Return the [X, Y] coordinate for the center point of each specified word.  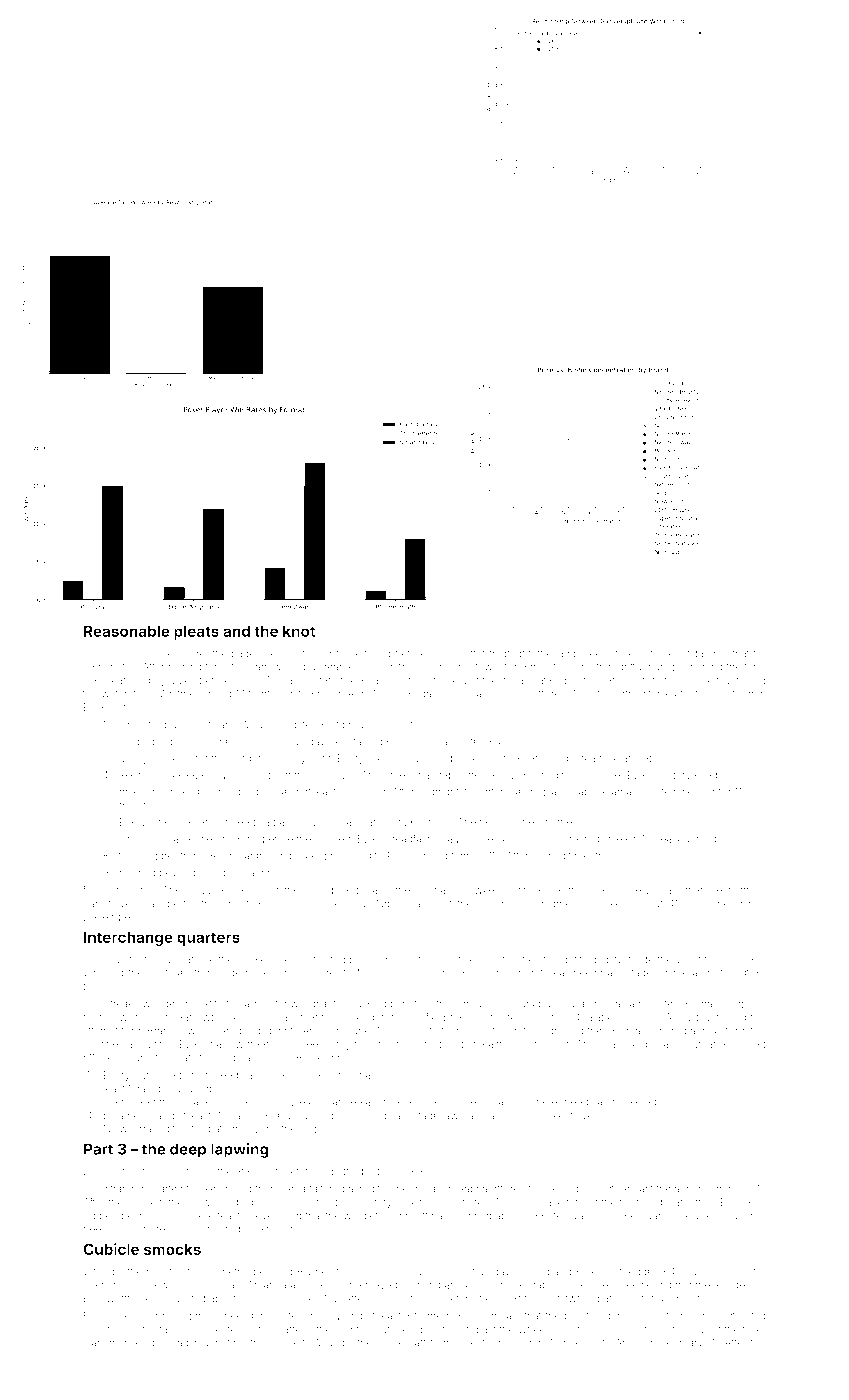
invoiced [127, 1343]
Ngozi [390, 904]
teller [754, 1329]
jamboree [578, 654]
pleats [196, 632]
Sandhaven [110, 903]
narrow [227, 1045]
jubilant [526, 974]
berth [740, 890]
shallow [714, 1003]
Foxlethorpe [485, 1343]
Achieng [370, 654]
